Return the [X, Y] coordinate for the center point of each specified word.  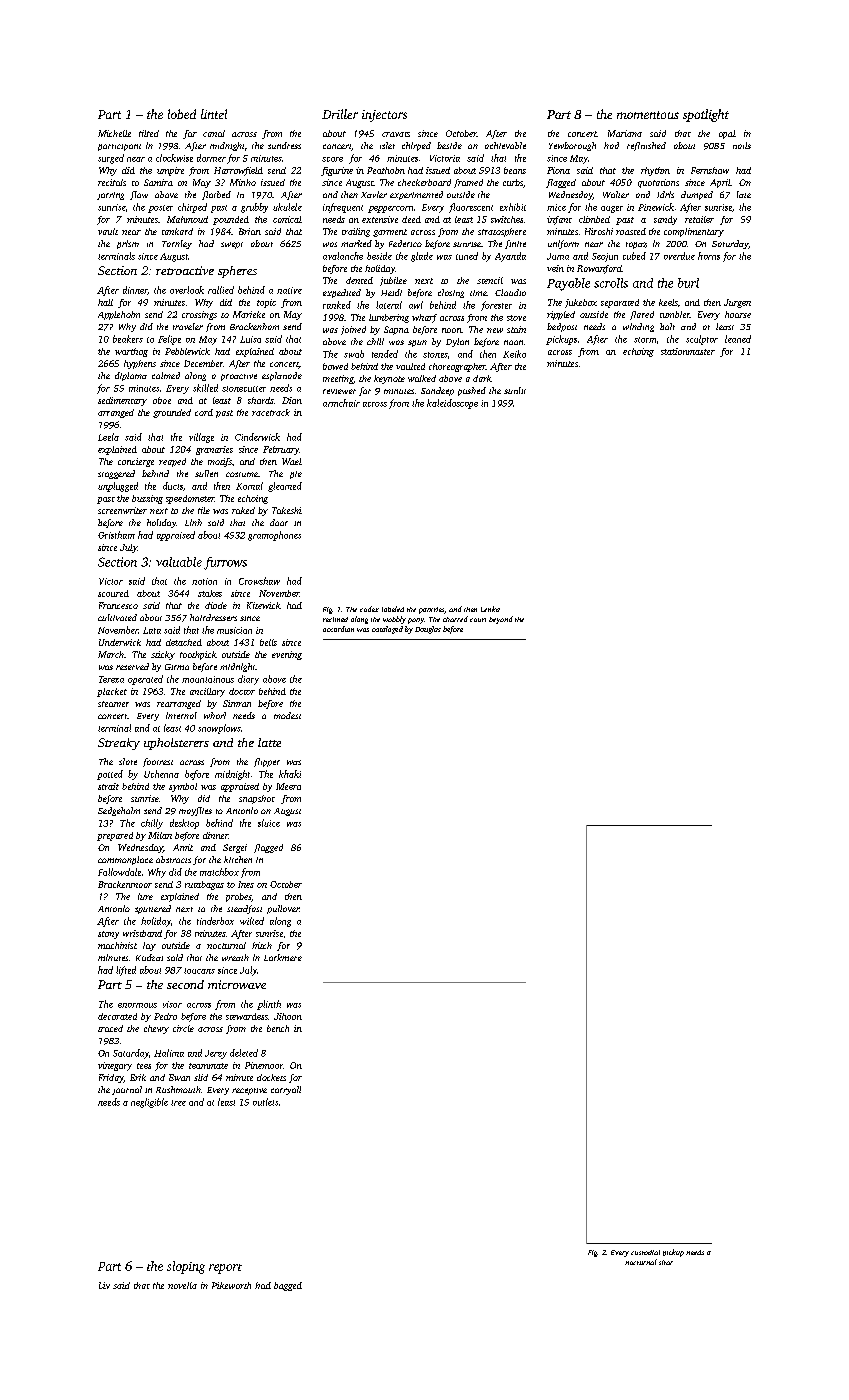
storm [645, 340]
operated [145, 680]
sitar [666, 1262]
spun [417, 343]
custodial [645, 1252]
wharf [424, 318]
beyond [501, 620]
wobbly [394, 620]
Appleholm [119, 315]
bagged [288, 1286]
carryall [286, 1090]
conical [287, 219]
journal [127, 1090]
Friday [111, 1078]
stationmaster [688, 351]
